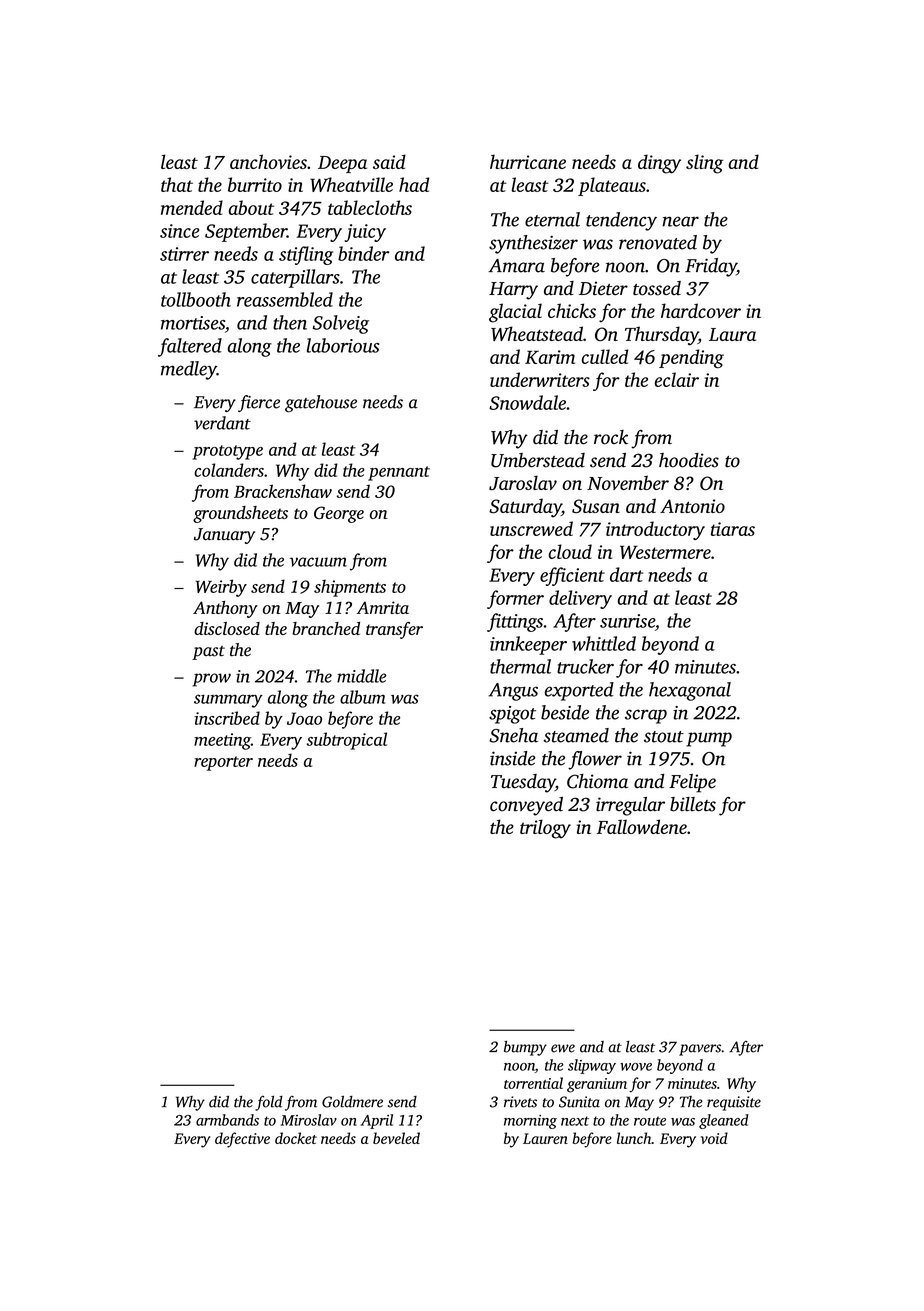  Describe the element at coordinates (527, 402) in the page. I see `Snowdale` at that location.
